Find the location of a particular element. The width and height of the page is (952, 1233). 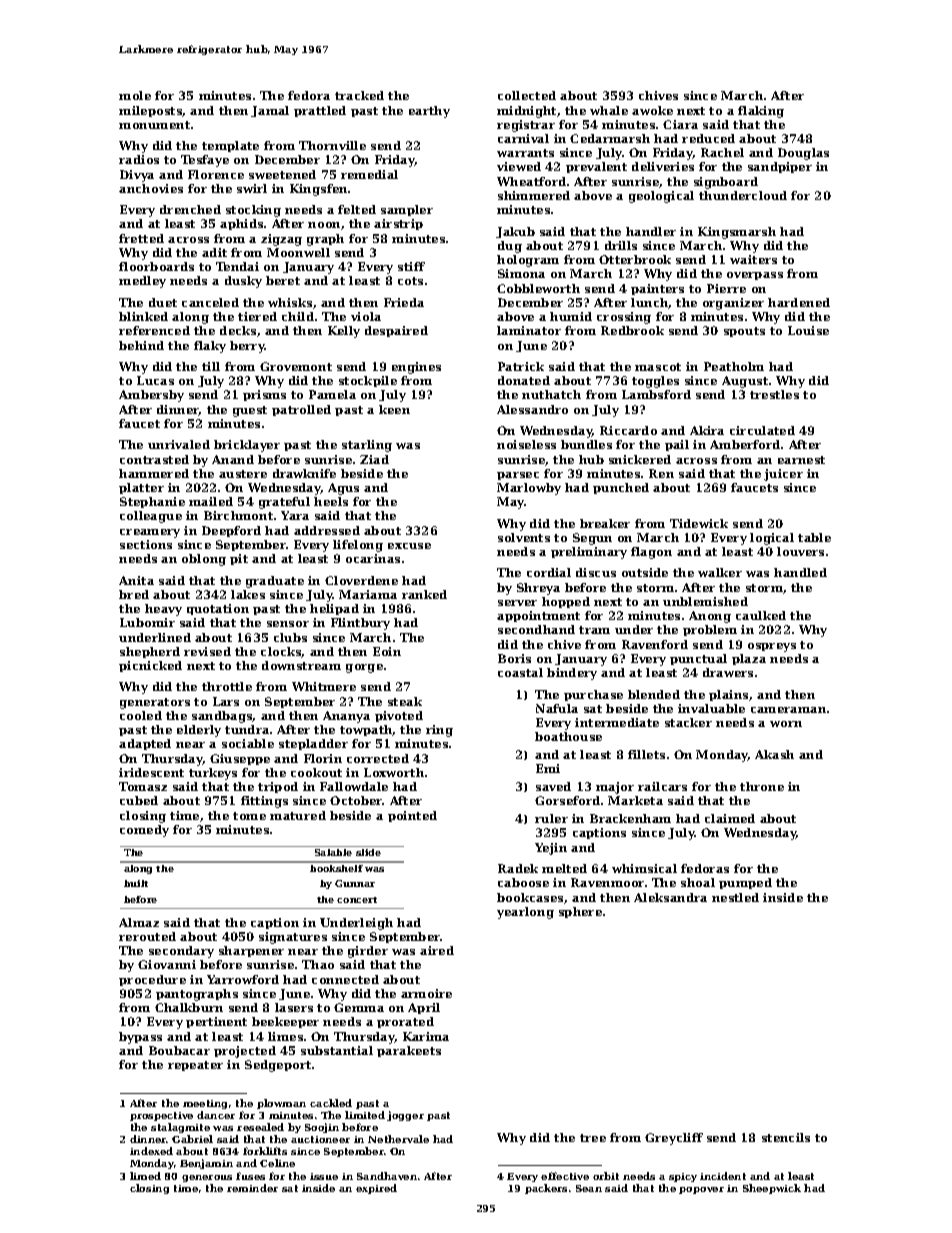

generous is located at coordinates (207, 1178).
